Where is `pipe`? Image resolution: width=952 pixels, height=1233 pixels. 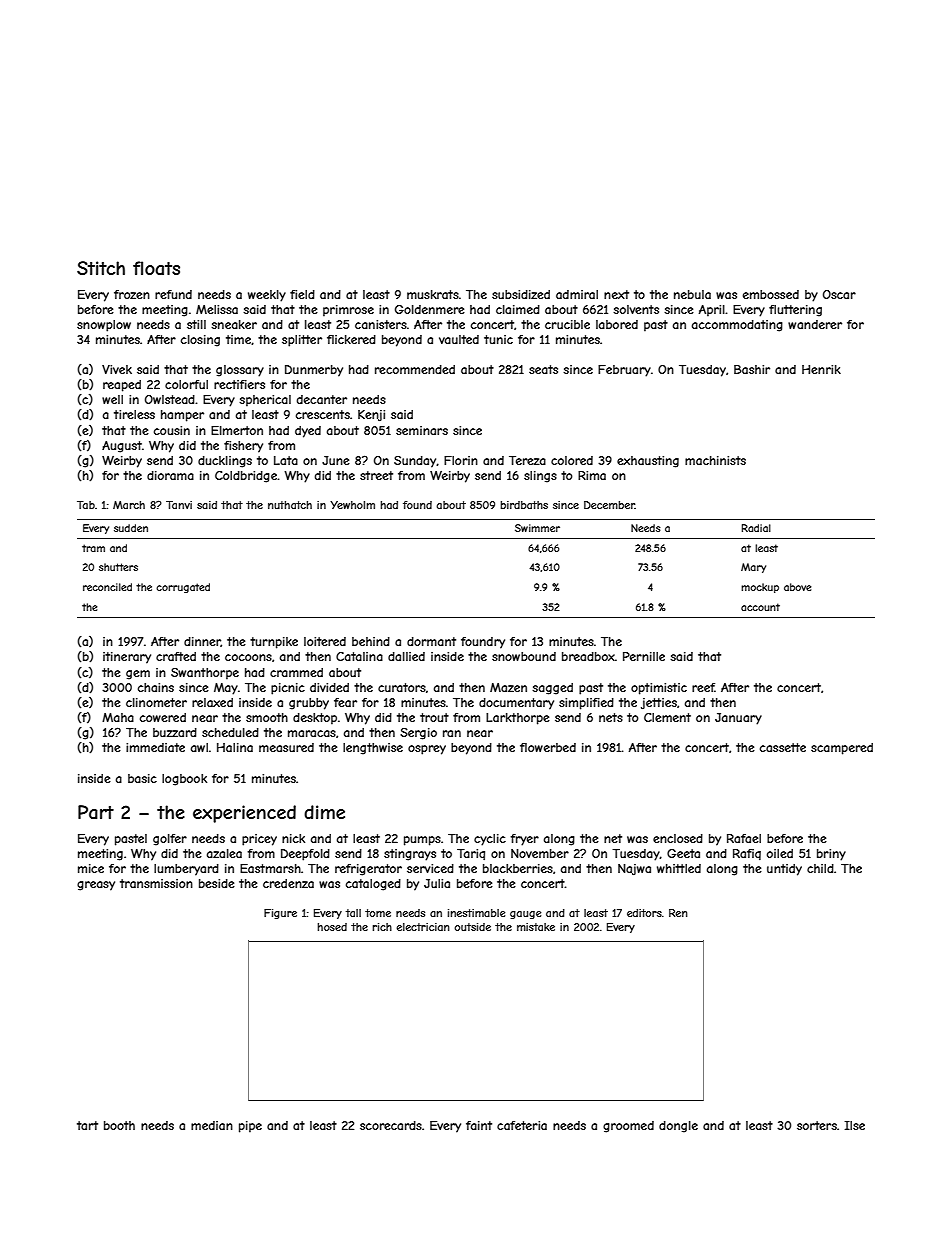
pipe is located at coordinates (250, 1127).
